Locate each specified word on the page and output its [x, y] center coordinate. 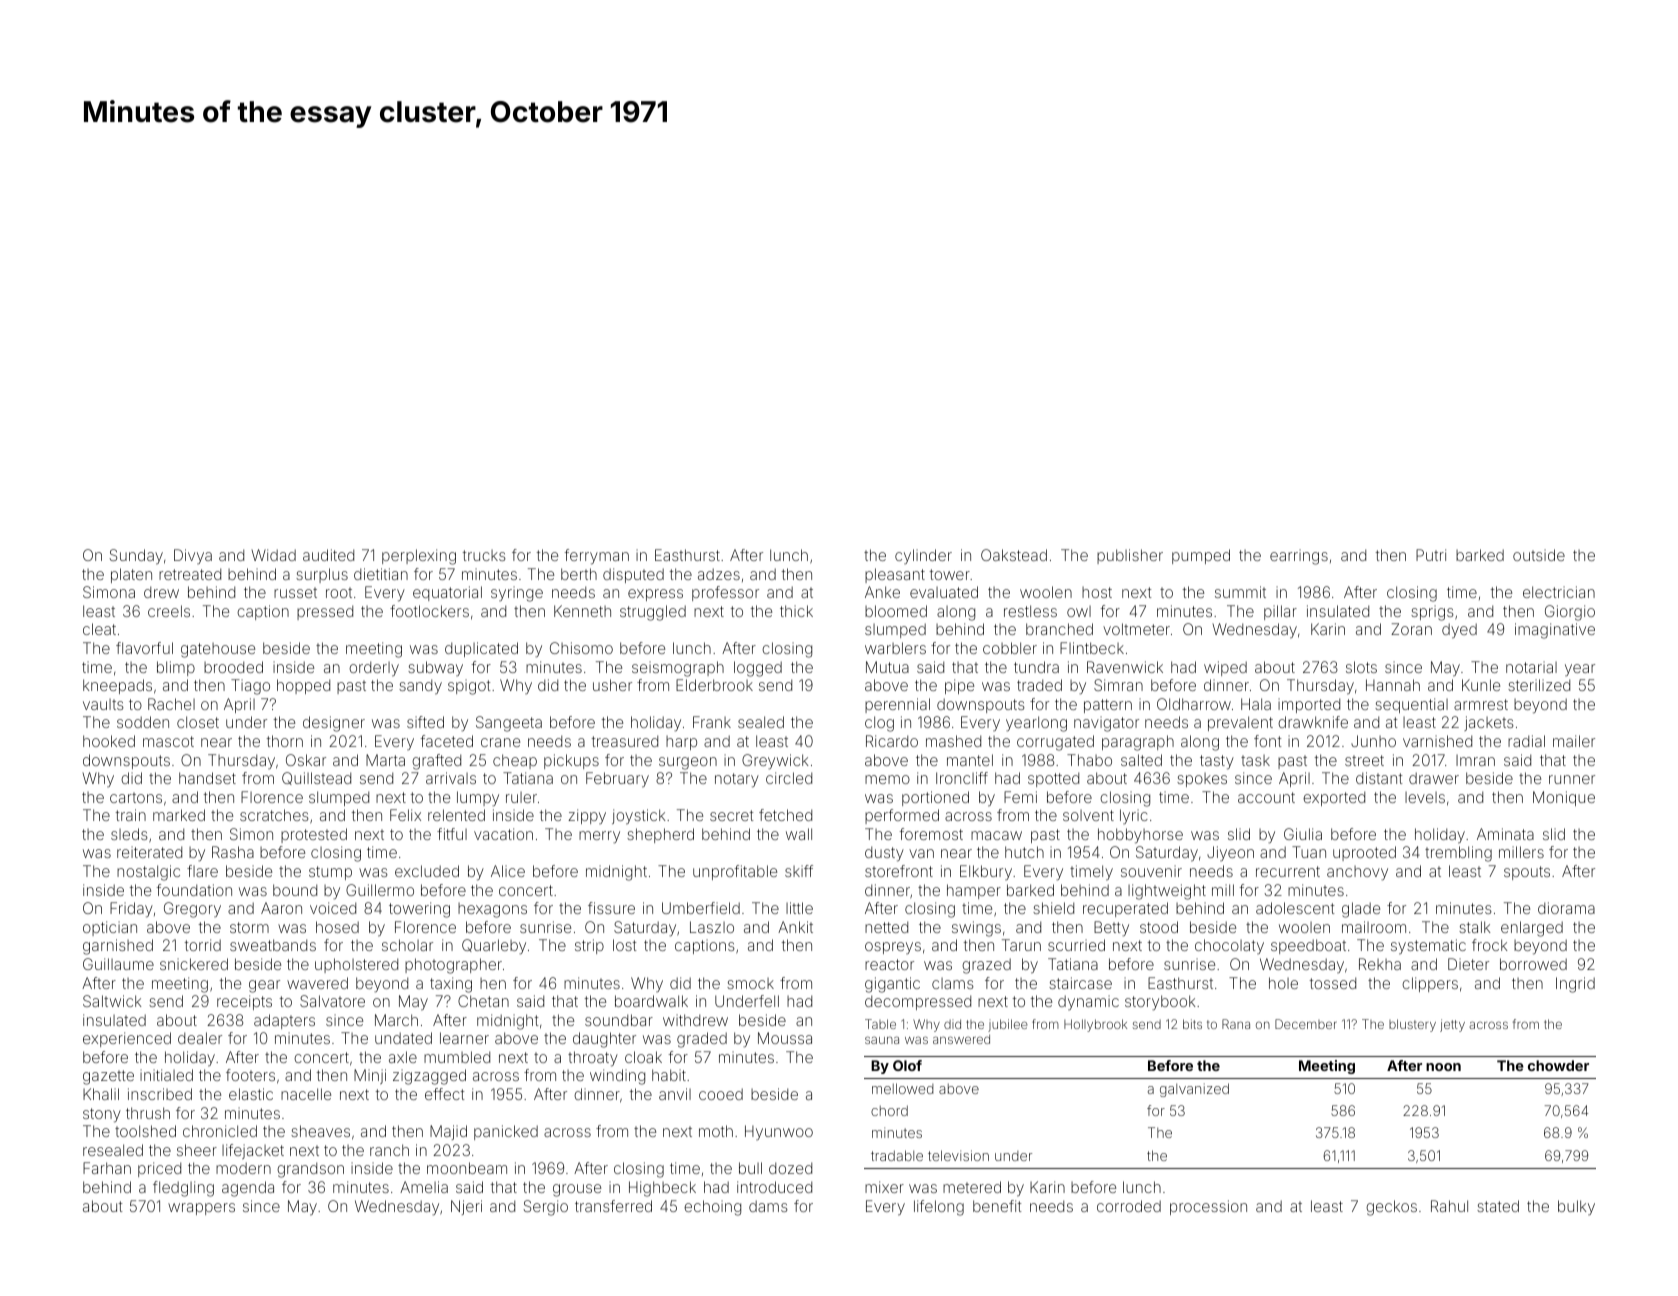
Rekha [1380, 964]
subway [435, 668]
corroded [1129, 1206]
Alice [508, 871]
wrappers [201, 1209]
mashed [953, 741]
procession [1208, 1207]
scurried [1076, 945]
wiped [1225, 668]
